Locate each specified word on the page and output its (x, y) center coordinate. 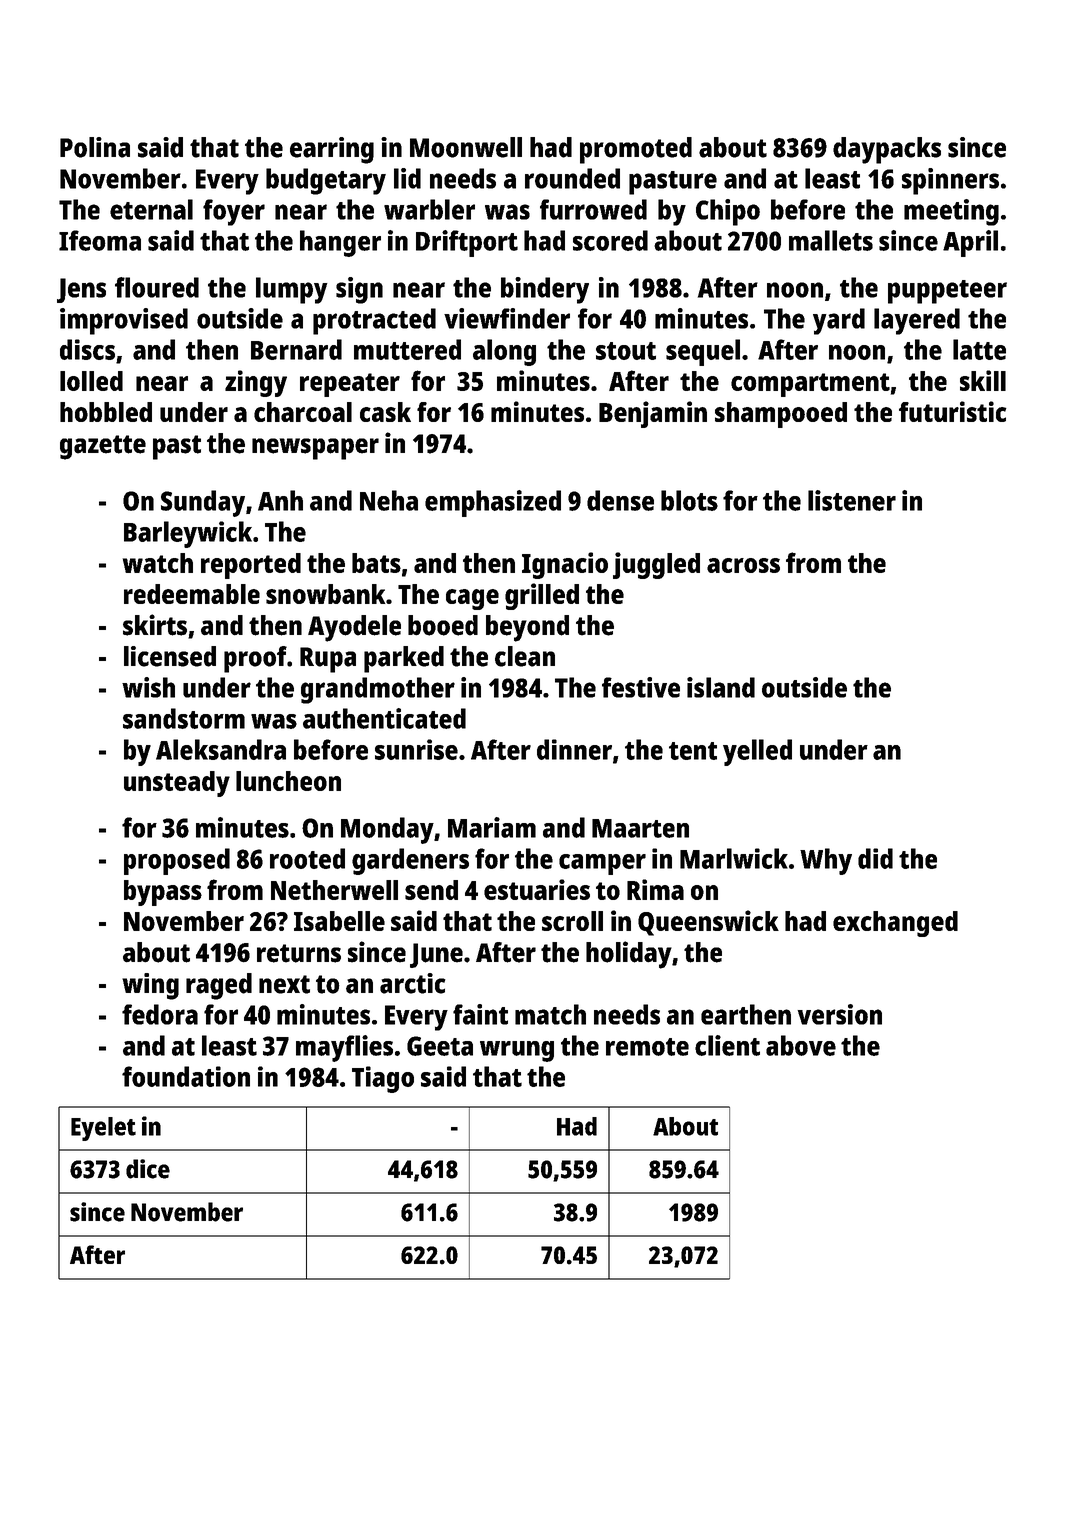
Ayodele (354, 628)
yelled (757, 752)
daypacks (887, 150)
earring (332, 150)
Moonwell (466, 147)
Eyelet (103, 1129)
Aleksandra (221, 749)
